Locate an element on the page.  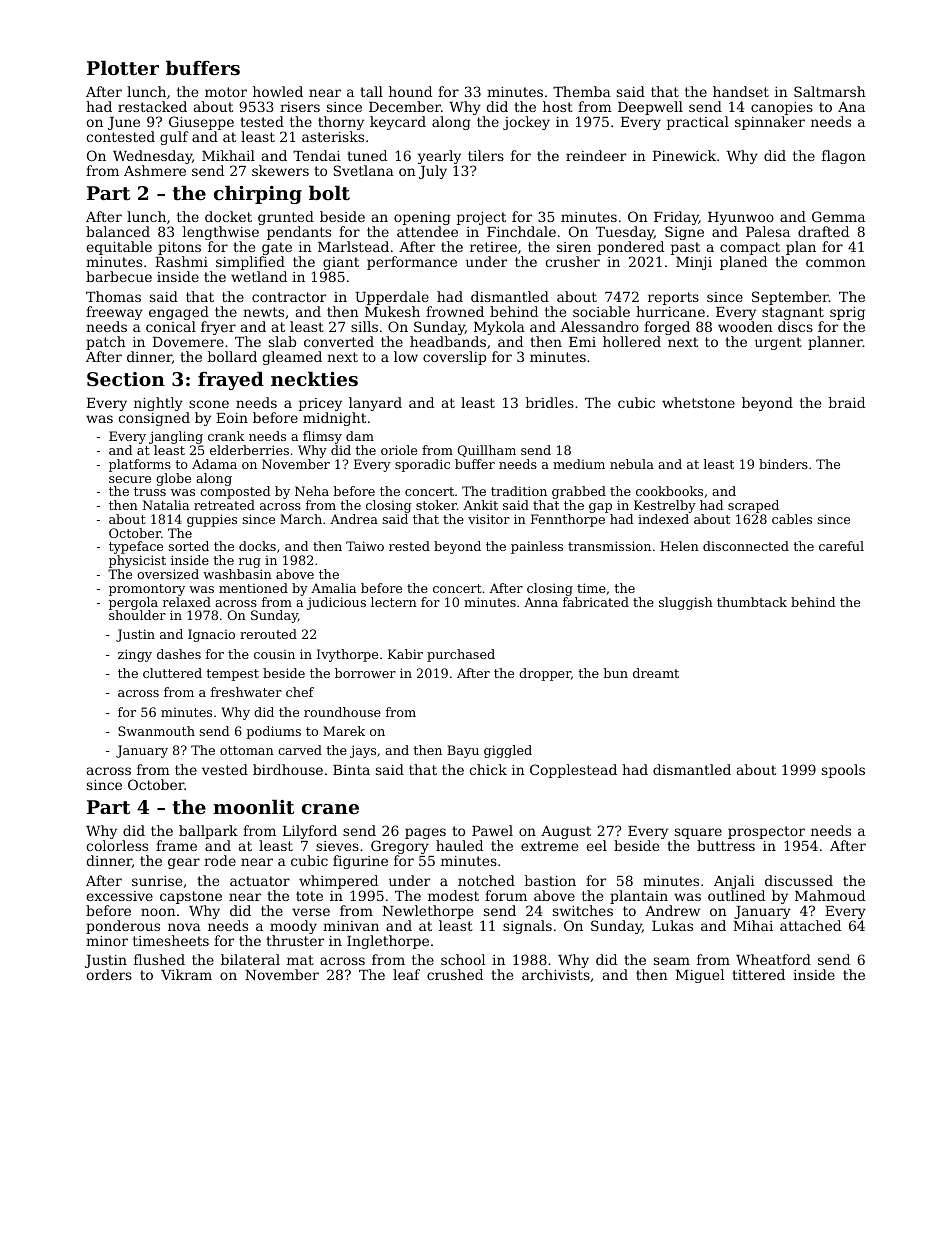
Plotter is located at coordinates (123, 68).
